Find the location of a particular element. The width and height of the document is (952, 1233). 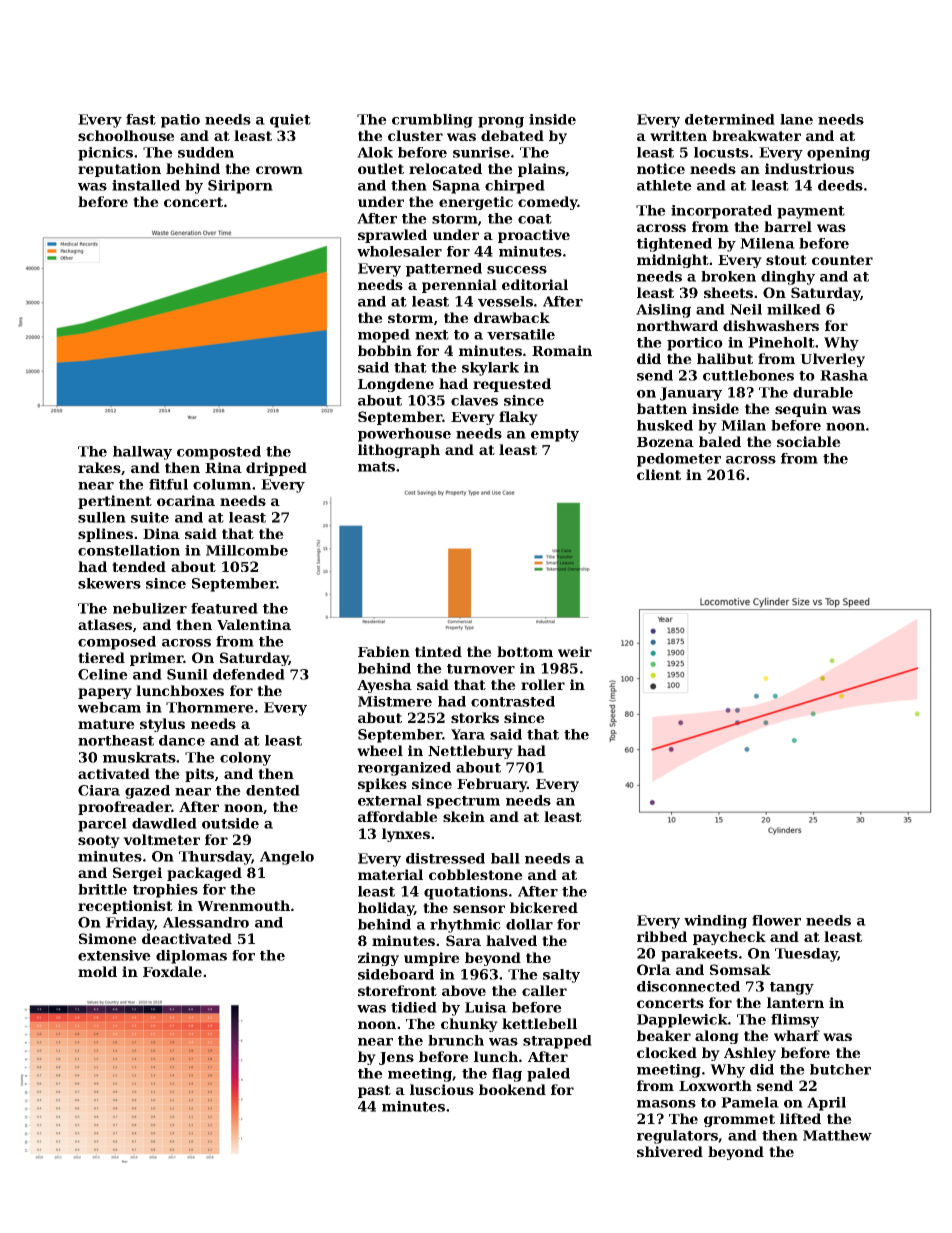

flower is located at coordinates (776, 920).
